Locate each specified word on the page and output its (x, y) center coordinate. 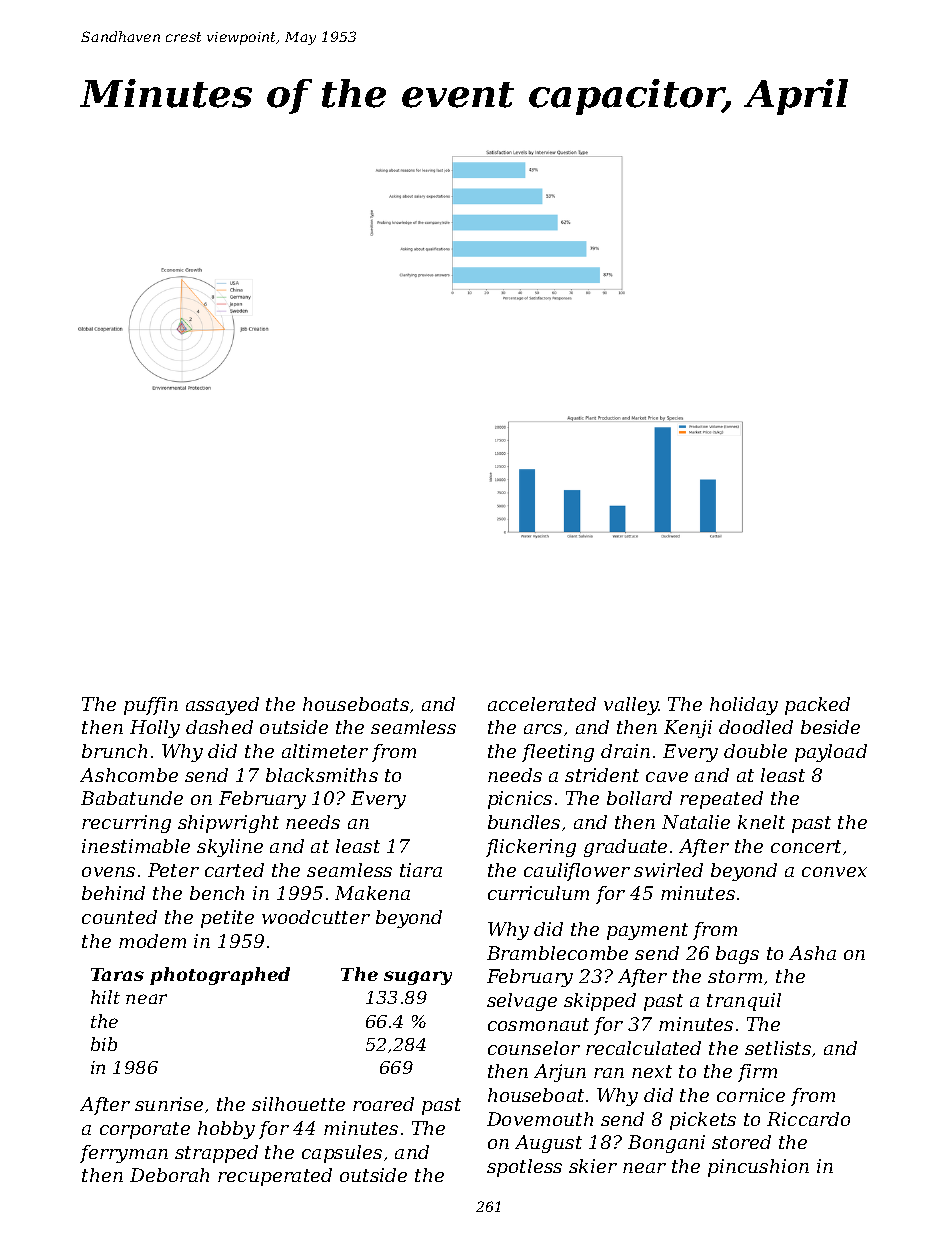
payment (647, 931)
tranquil (744, 1002)
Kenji (688, 729)
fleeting (558, 753)
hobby (226, 1130)
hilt (105, 997)
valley (631, 706)
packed (817, 706)
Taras (117, 974)
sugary (418, 978)
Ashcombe (129, 775)
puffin (151, 706)
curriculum (538, 893)
